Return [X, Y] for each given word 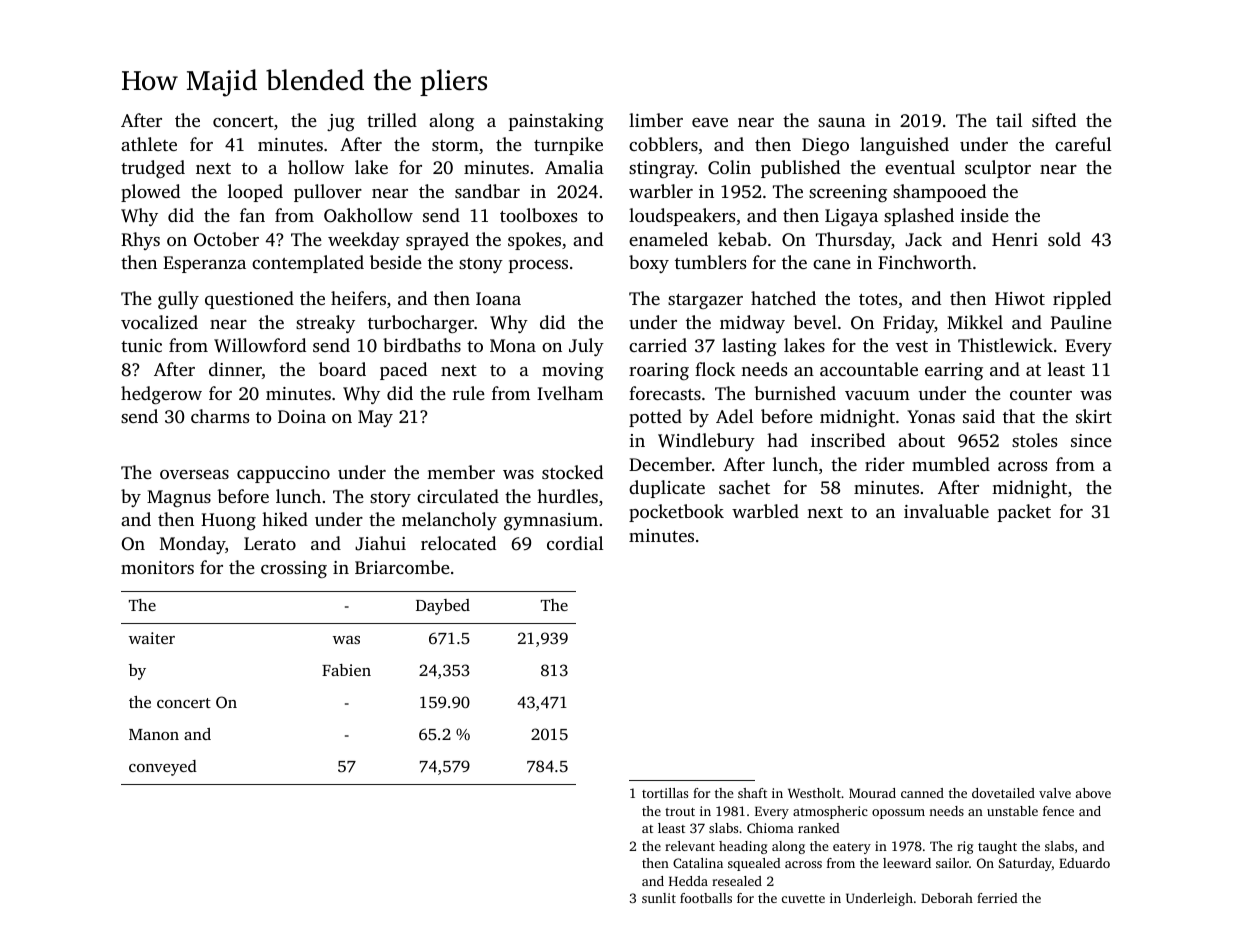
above [1093, 793]
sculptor [998, 169]
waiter [152, 638]
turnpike [568, 146]
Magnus [179, 498]
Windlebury [706, 442]
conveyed [163, 768]
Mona [513, 345]
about [921, 440]
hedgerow [161, 395]
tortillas [665, 793]
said [979, 416]
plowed [150, 193]
